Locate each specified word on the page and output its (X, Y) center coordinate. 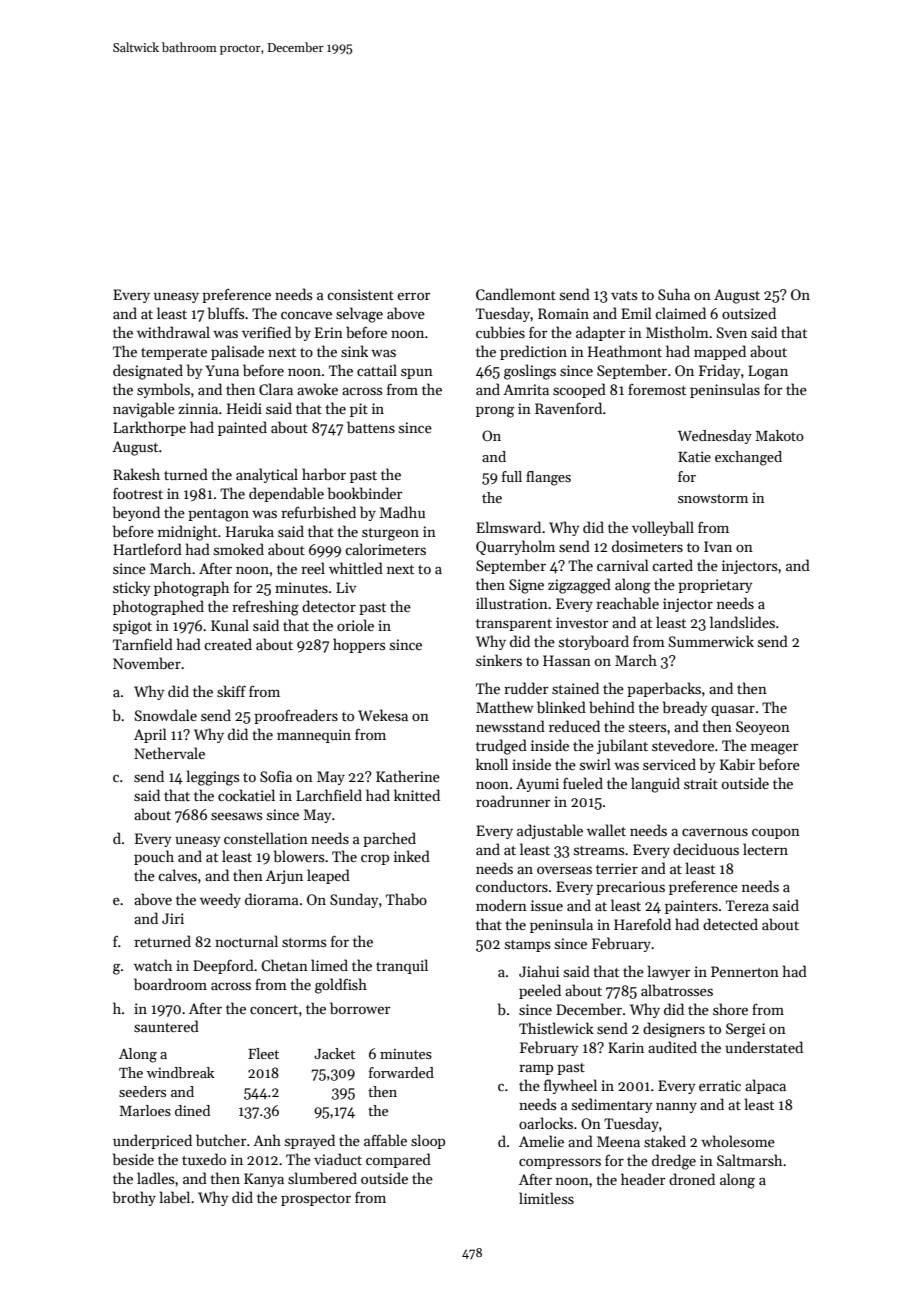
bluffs (226, 313)
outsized (749, 313)
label (175, 1197)
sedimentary (612, 1105)
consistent (360, 294)
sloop (428, 1141)
